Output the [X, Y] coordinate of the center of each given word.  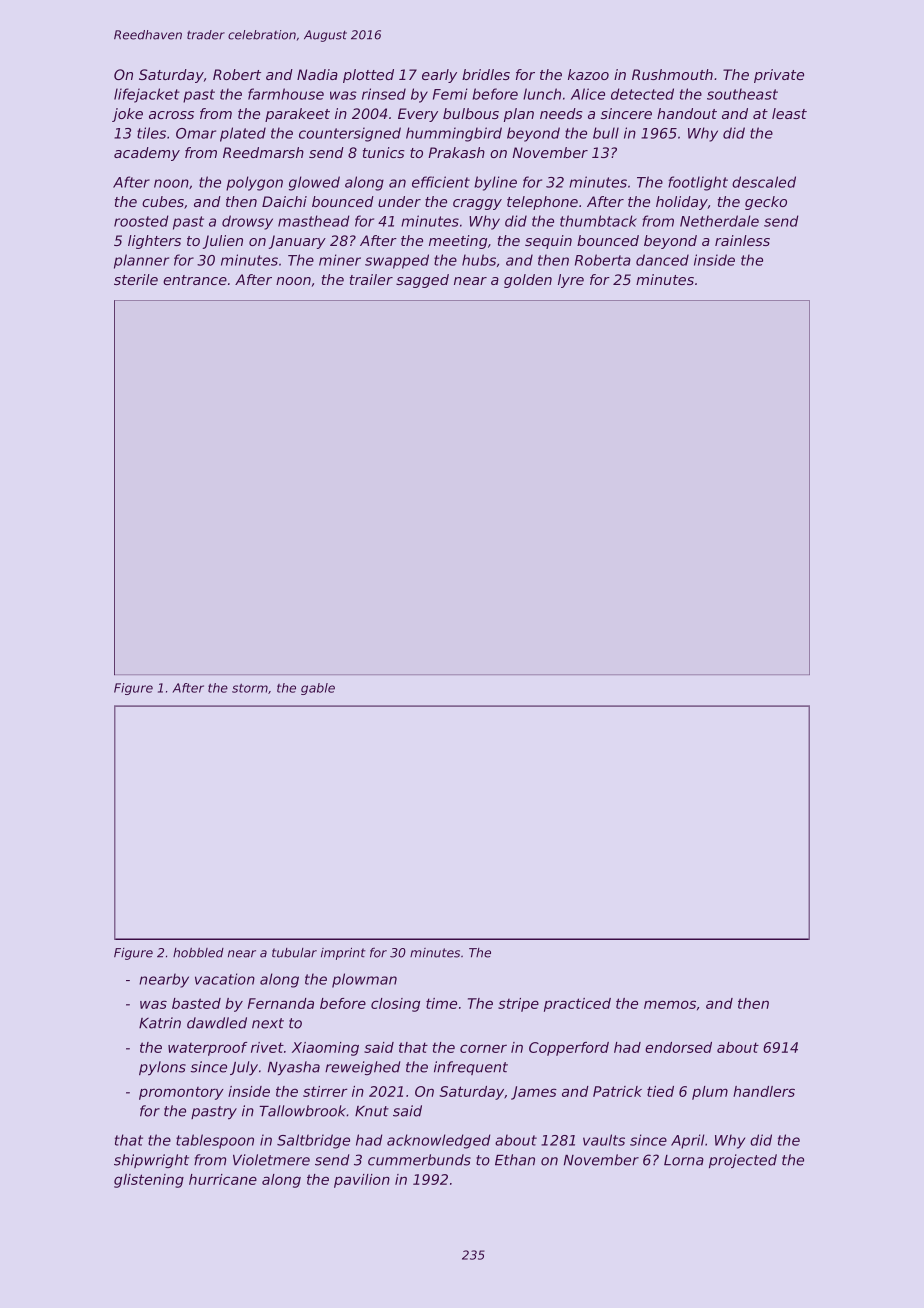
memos [670, 1004]
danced [662, 260]
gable [318, 689]
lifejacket [147, 95]
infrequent [471, 1068]
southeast [742, 94]
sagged [422, 281]
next [268, 1023]
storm [250, 688]
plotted [368, 76]
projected [743, 1161]
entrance [195, 280]
